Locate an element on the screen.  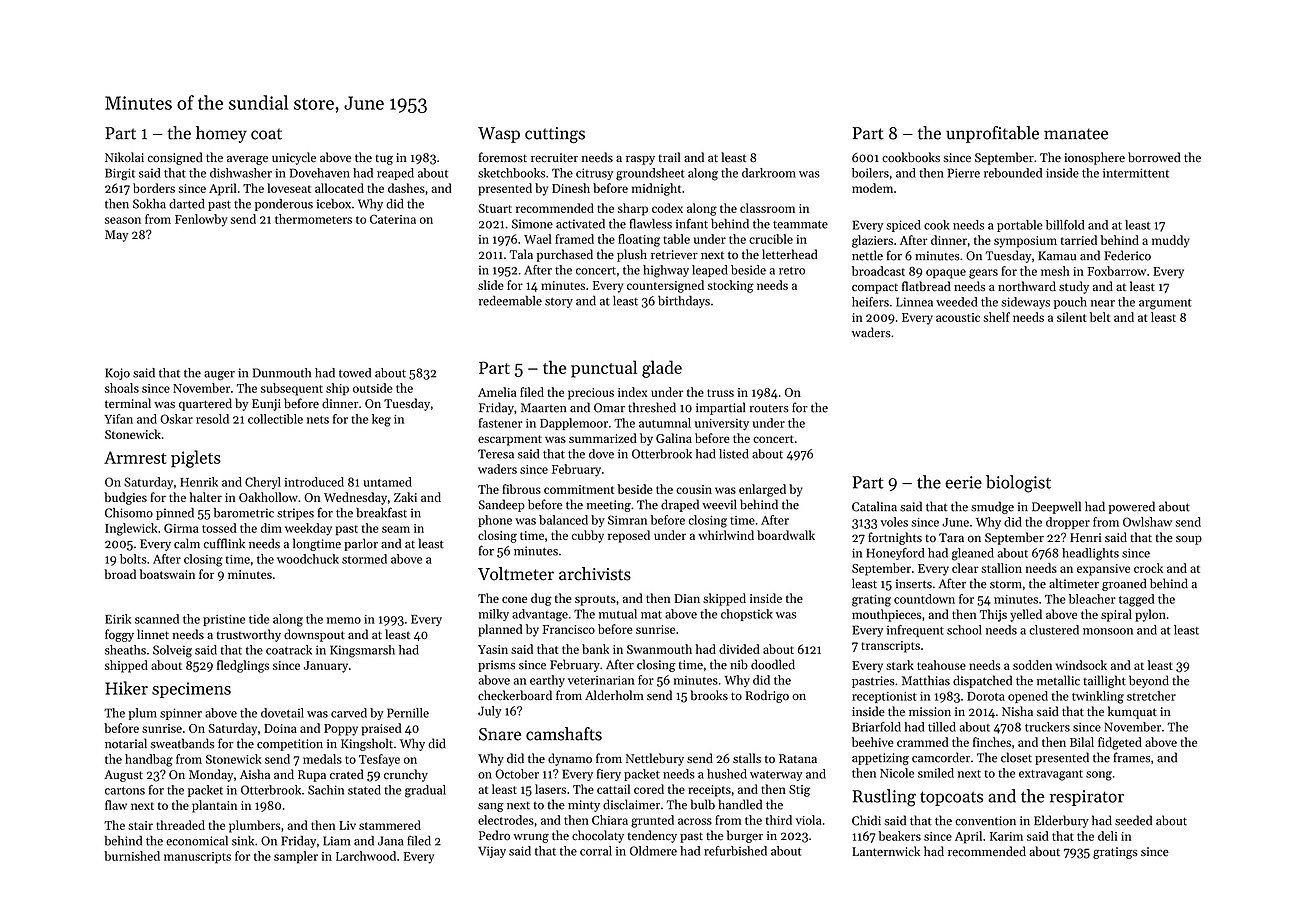
fledglings is located at coordinates (243, 666).
